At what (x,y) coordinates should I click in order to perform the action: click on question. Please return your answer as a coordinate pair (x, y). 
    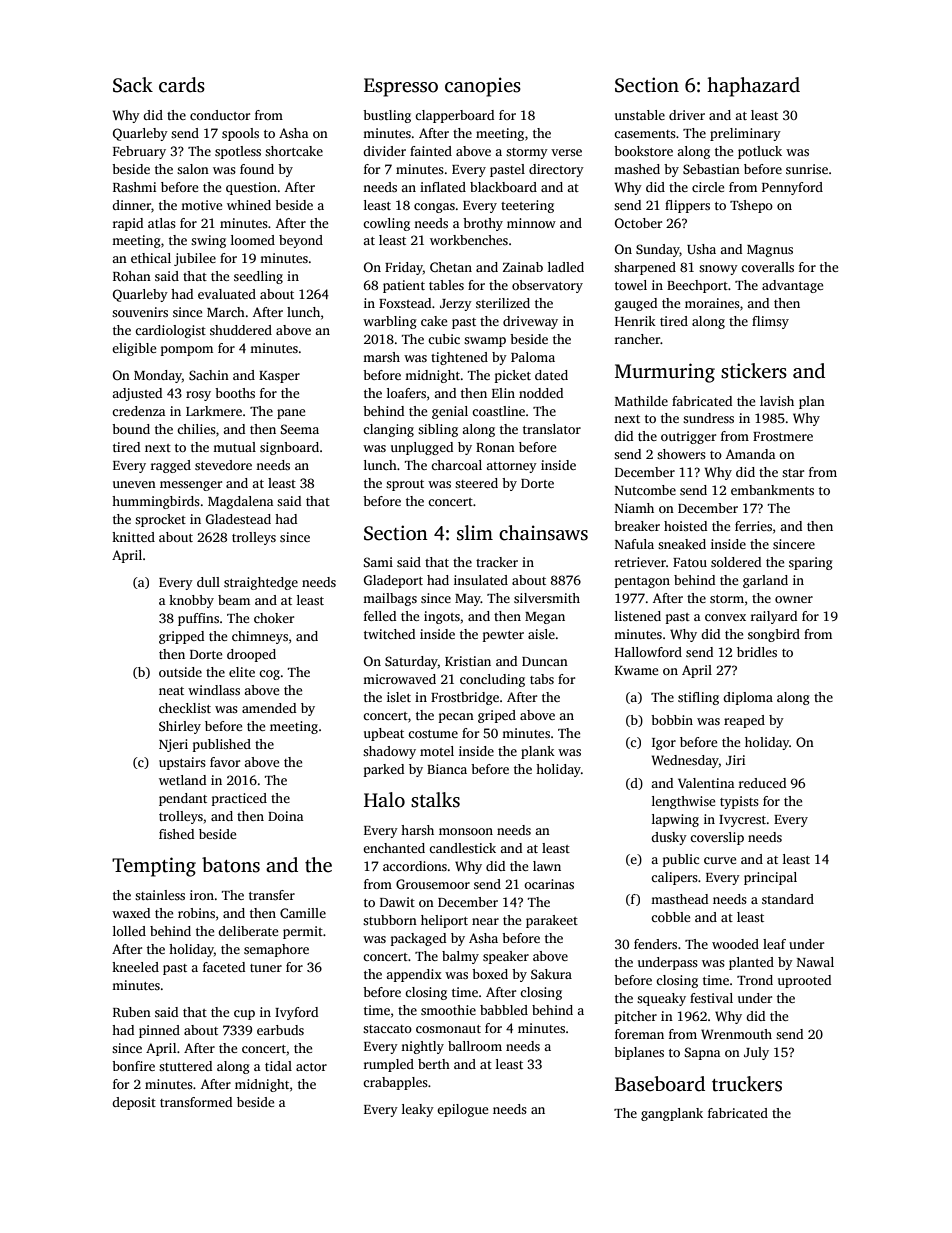
    Looking at the image, I should click on (251, 188).
